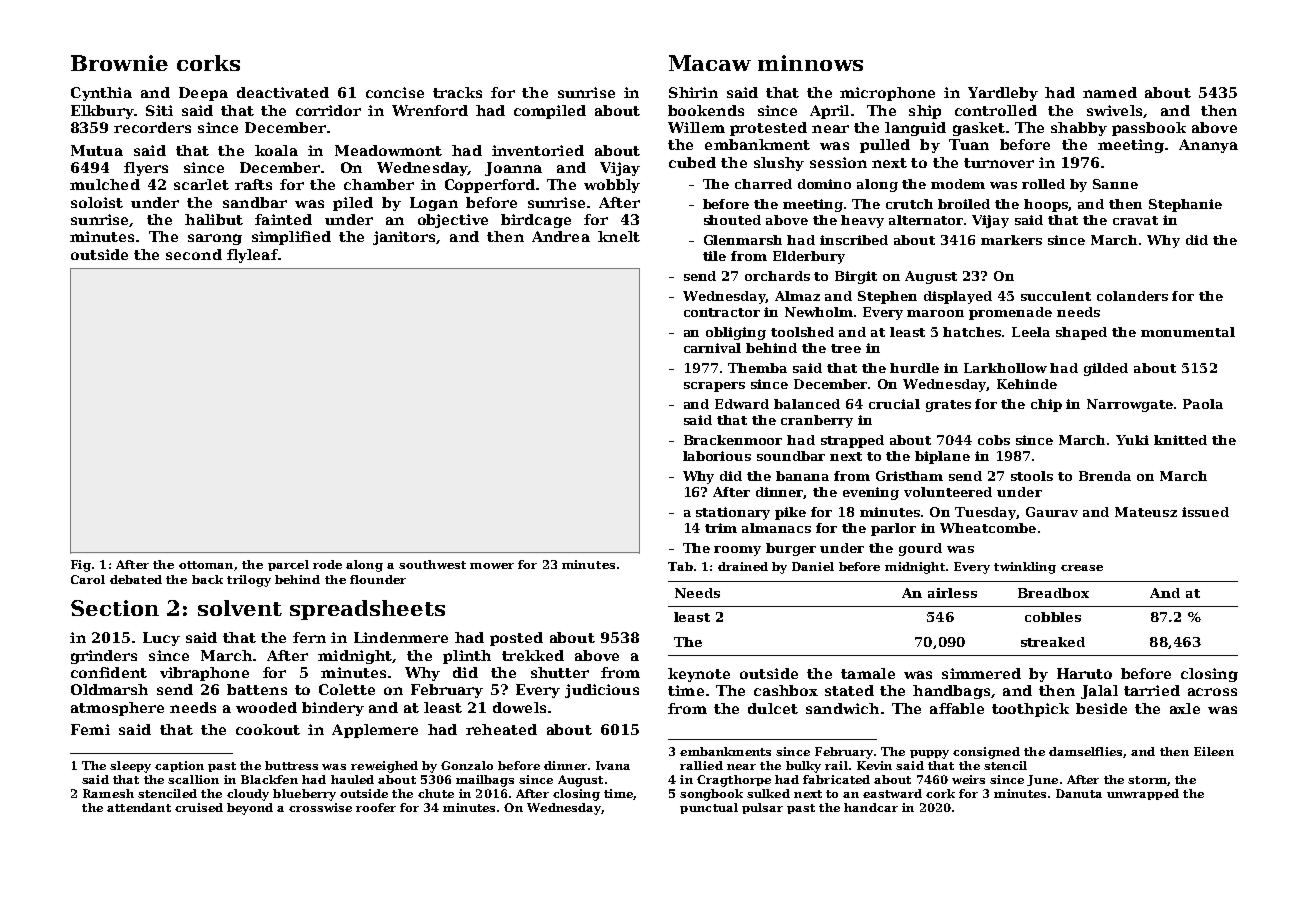 This page has height=924, width=1308. What do you see at coordinates (773, 708) in the page?
I see `dulcet` at bounding box center [773, 708].
